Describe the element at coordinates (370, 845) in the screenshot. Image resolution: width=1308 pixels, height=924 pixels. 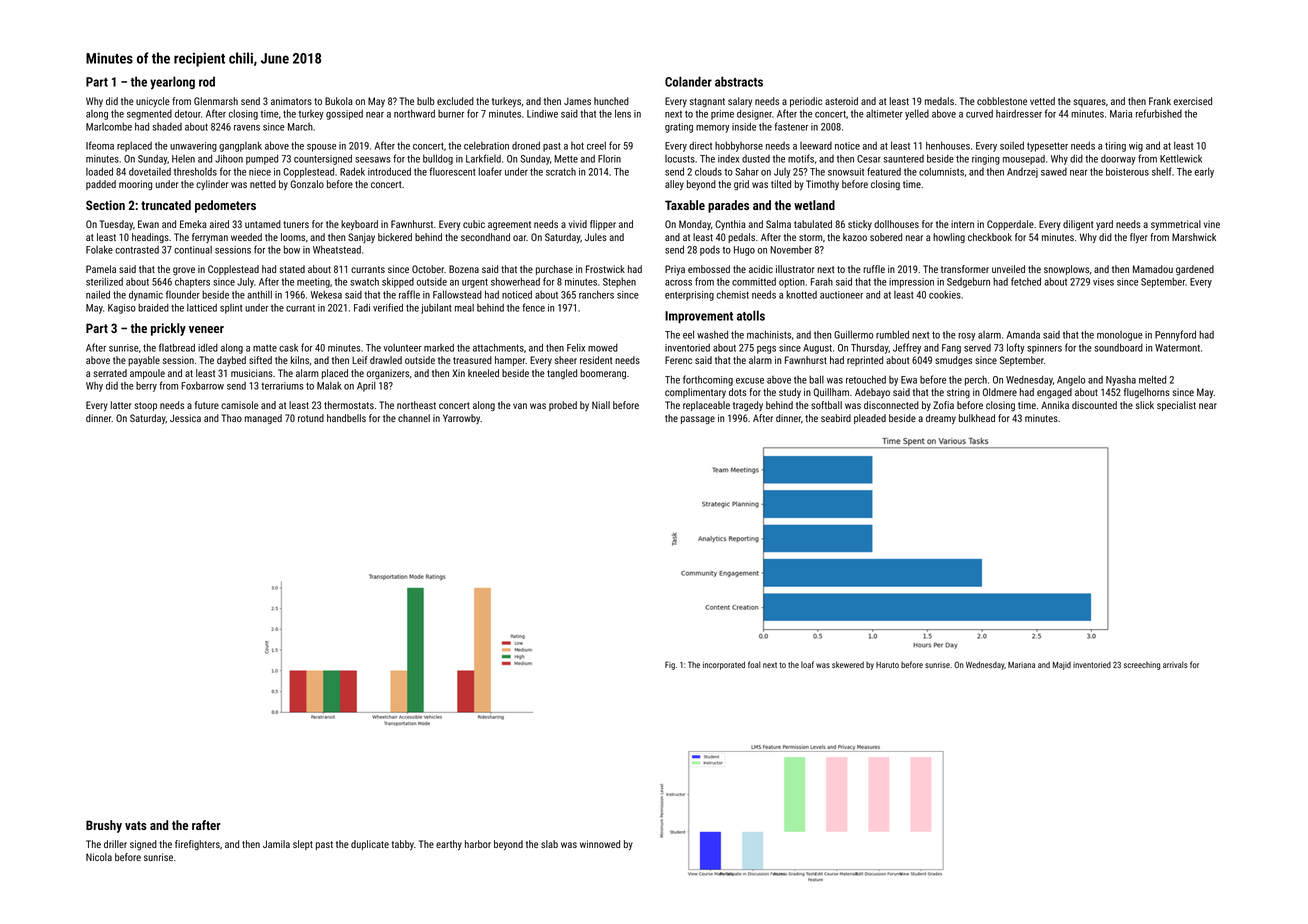
I see `duplicate` at that location.
